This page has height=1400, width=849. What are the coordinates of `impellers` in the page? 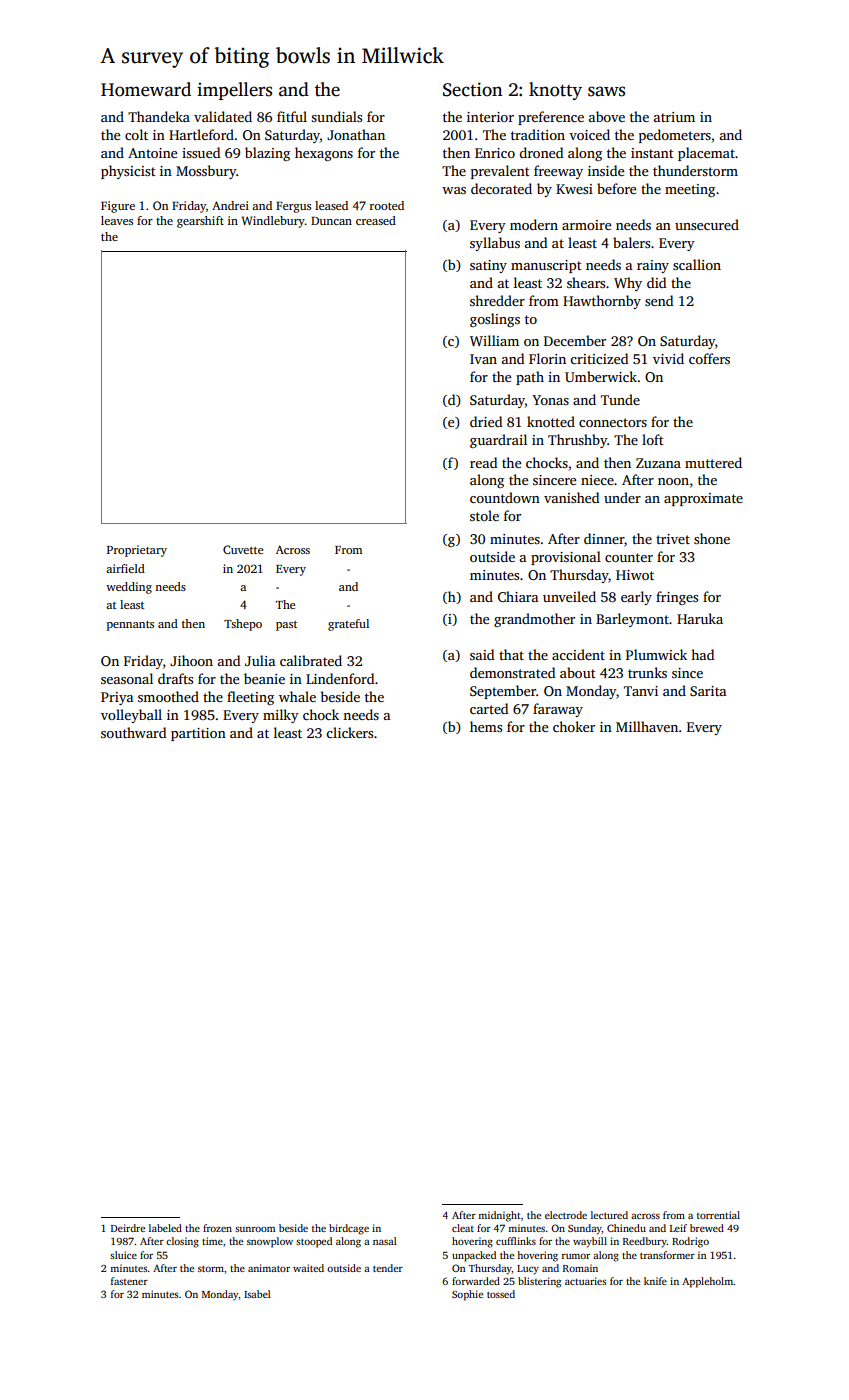 It's located at (234, 91).
